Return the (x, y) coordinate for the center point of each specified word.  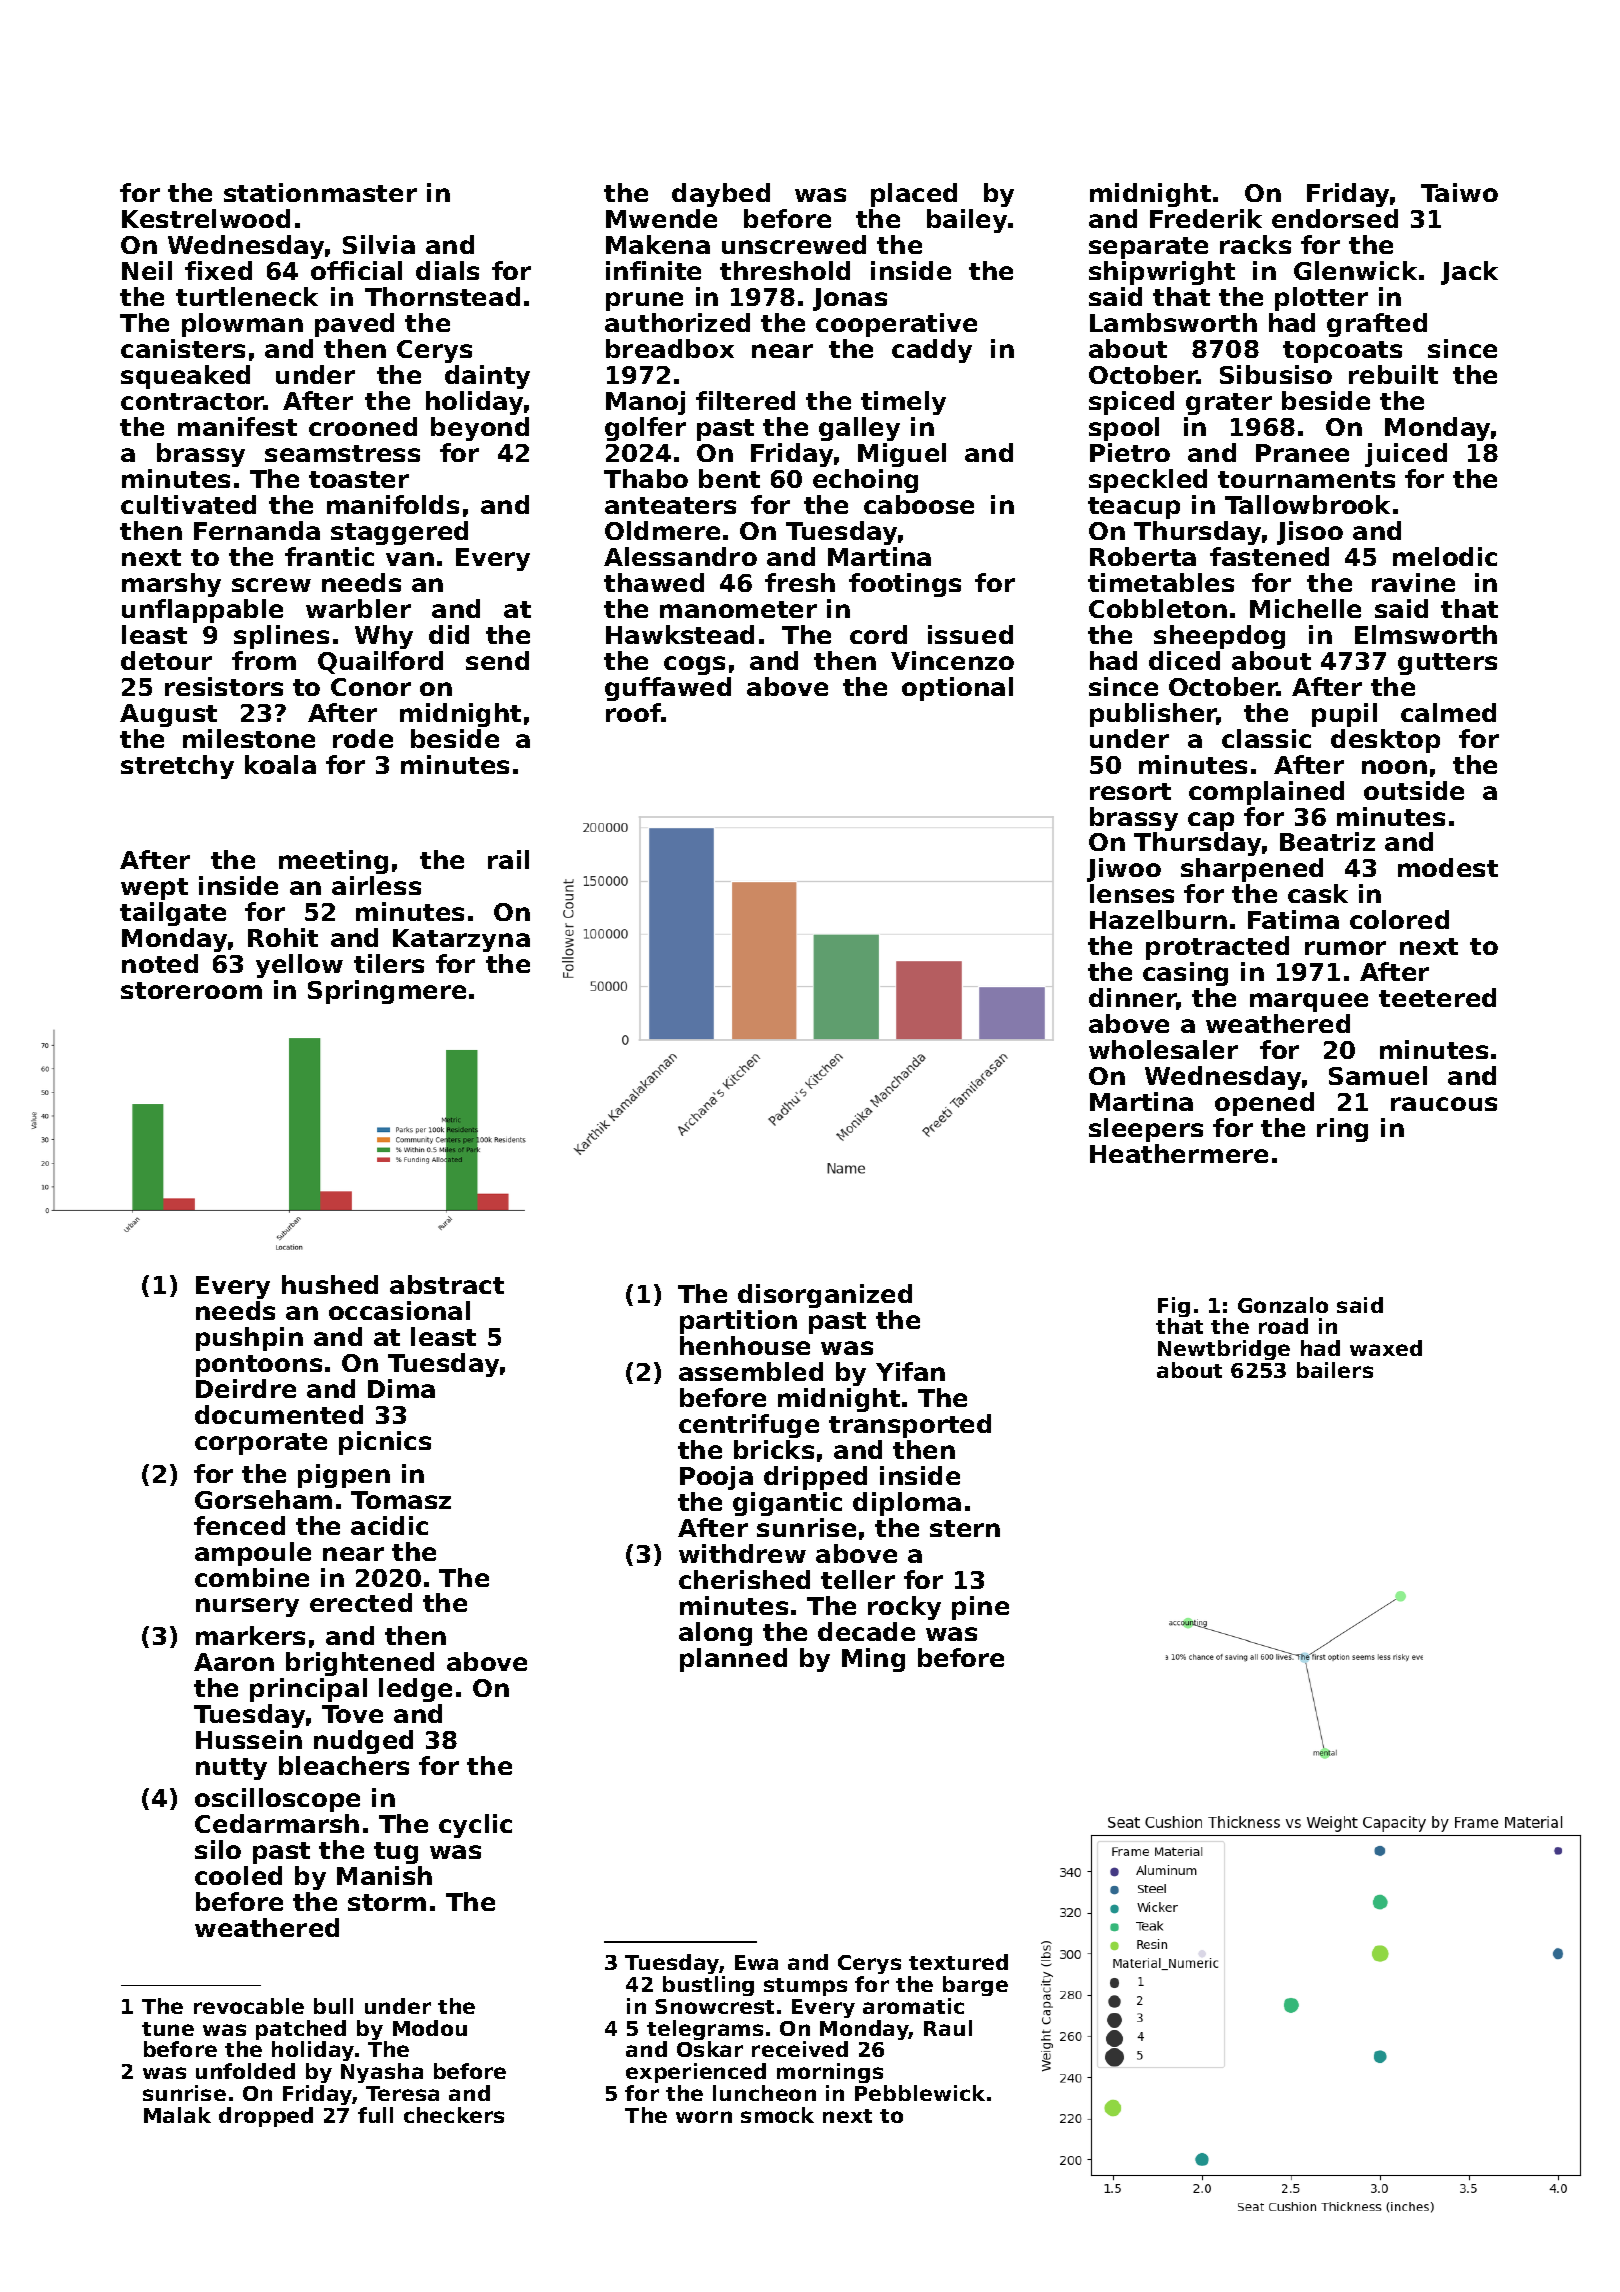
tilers (389, 963)
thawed (654, 582)
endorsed (1335, 218)
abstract (447, 1284)
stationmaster (320, 192)
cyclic (475, 1826)
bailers (1335, 1370)
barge (975, 1986)
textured (958, 1962)
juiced (1406, 455)
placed (914, 195)
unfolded (245, 2071)
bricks (774, 1449)
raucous (1444, 1104)
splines (281, 637)
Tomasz (401, 1500)
